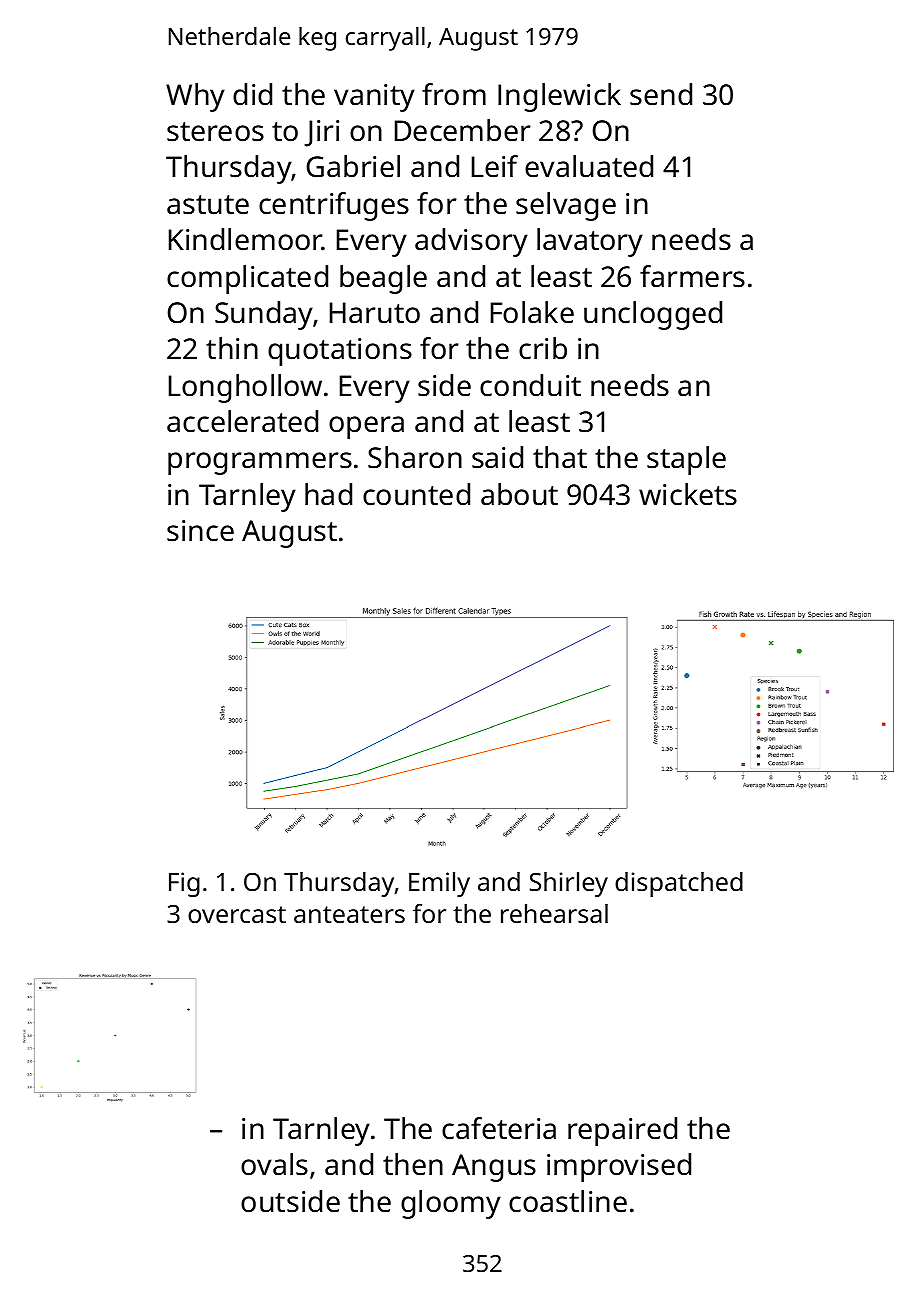 The height and width of the image is (1311, 924). What do you see at coordinates (679, 884) in the image?
I see `dispatched` at bounding box center [679, 884].
